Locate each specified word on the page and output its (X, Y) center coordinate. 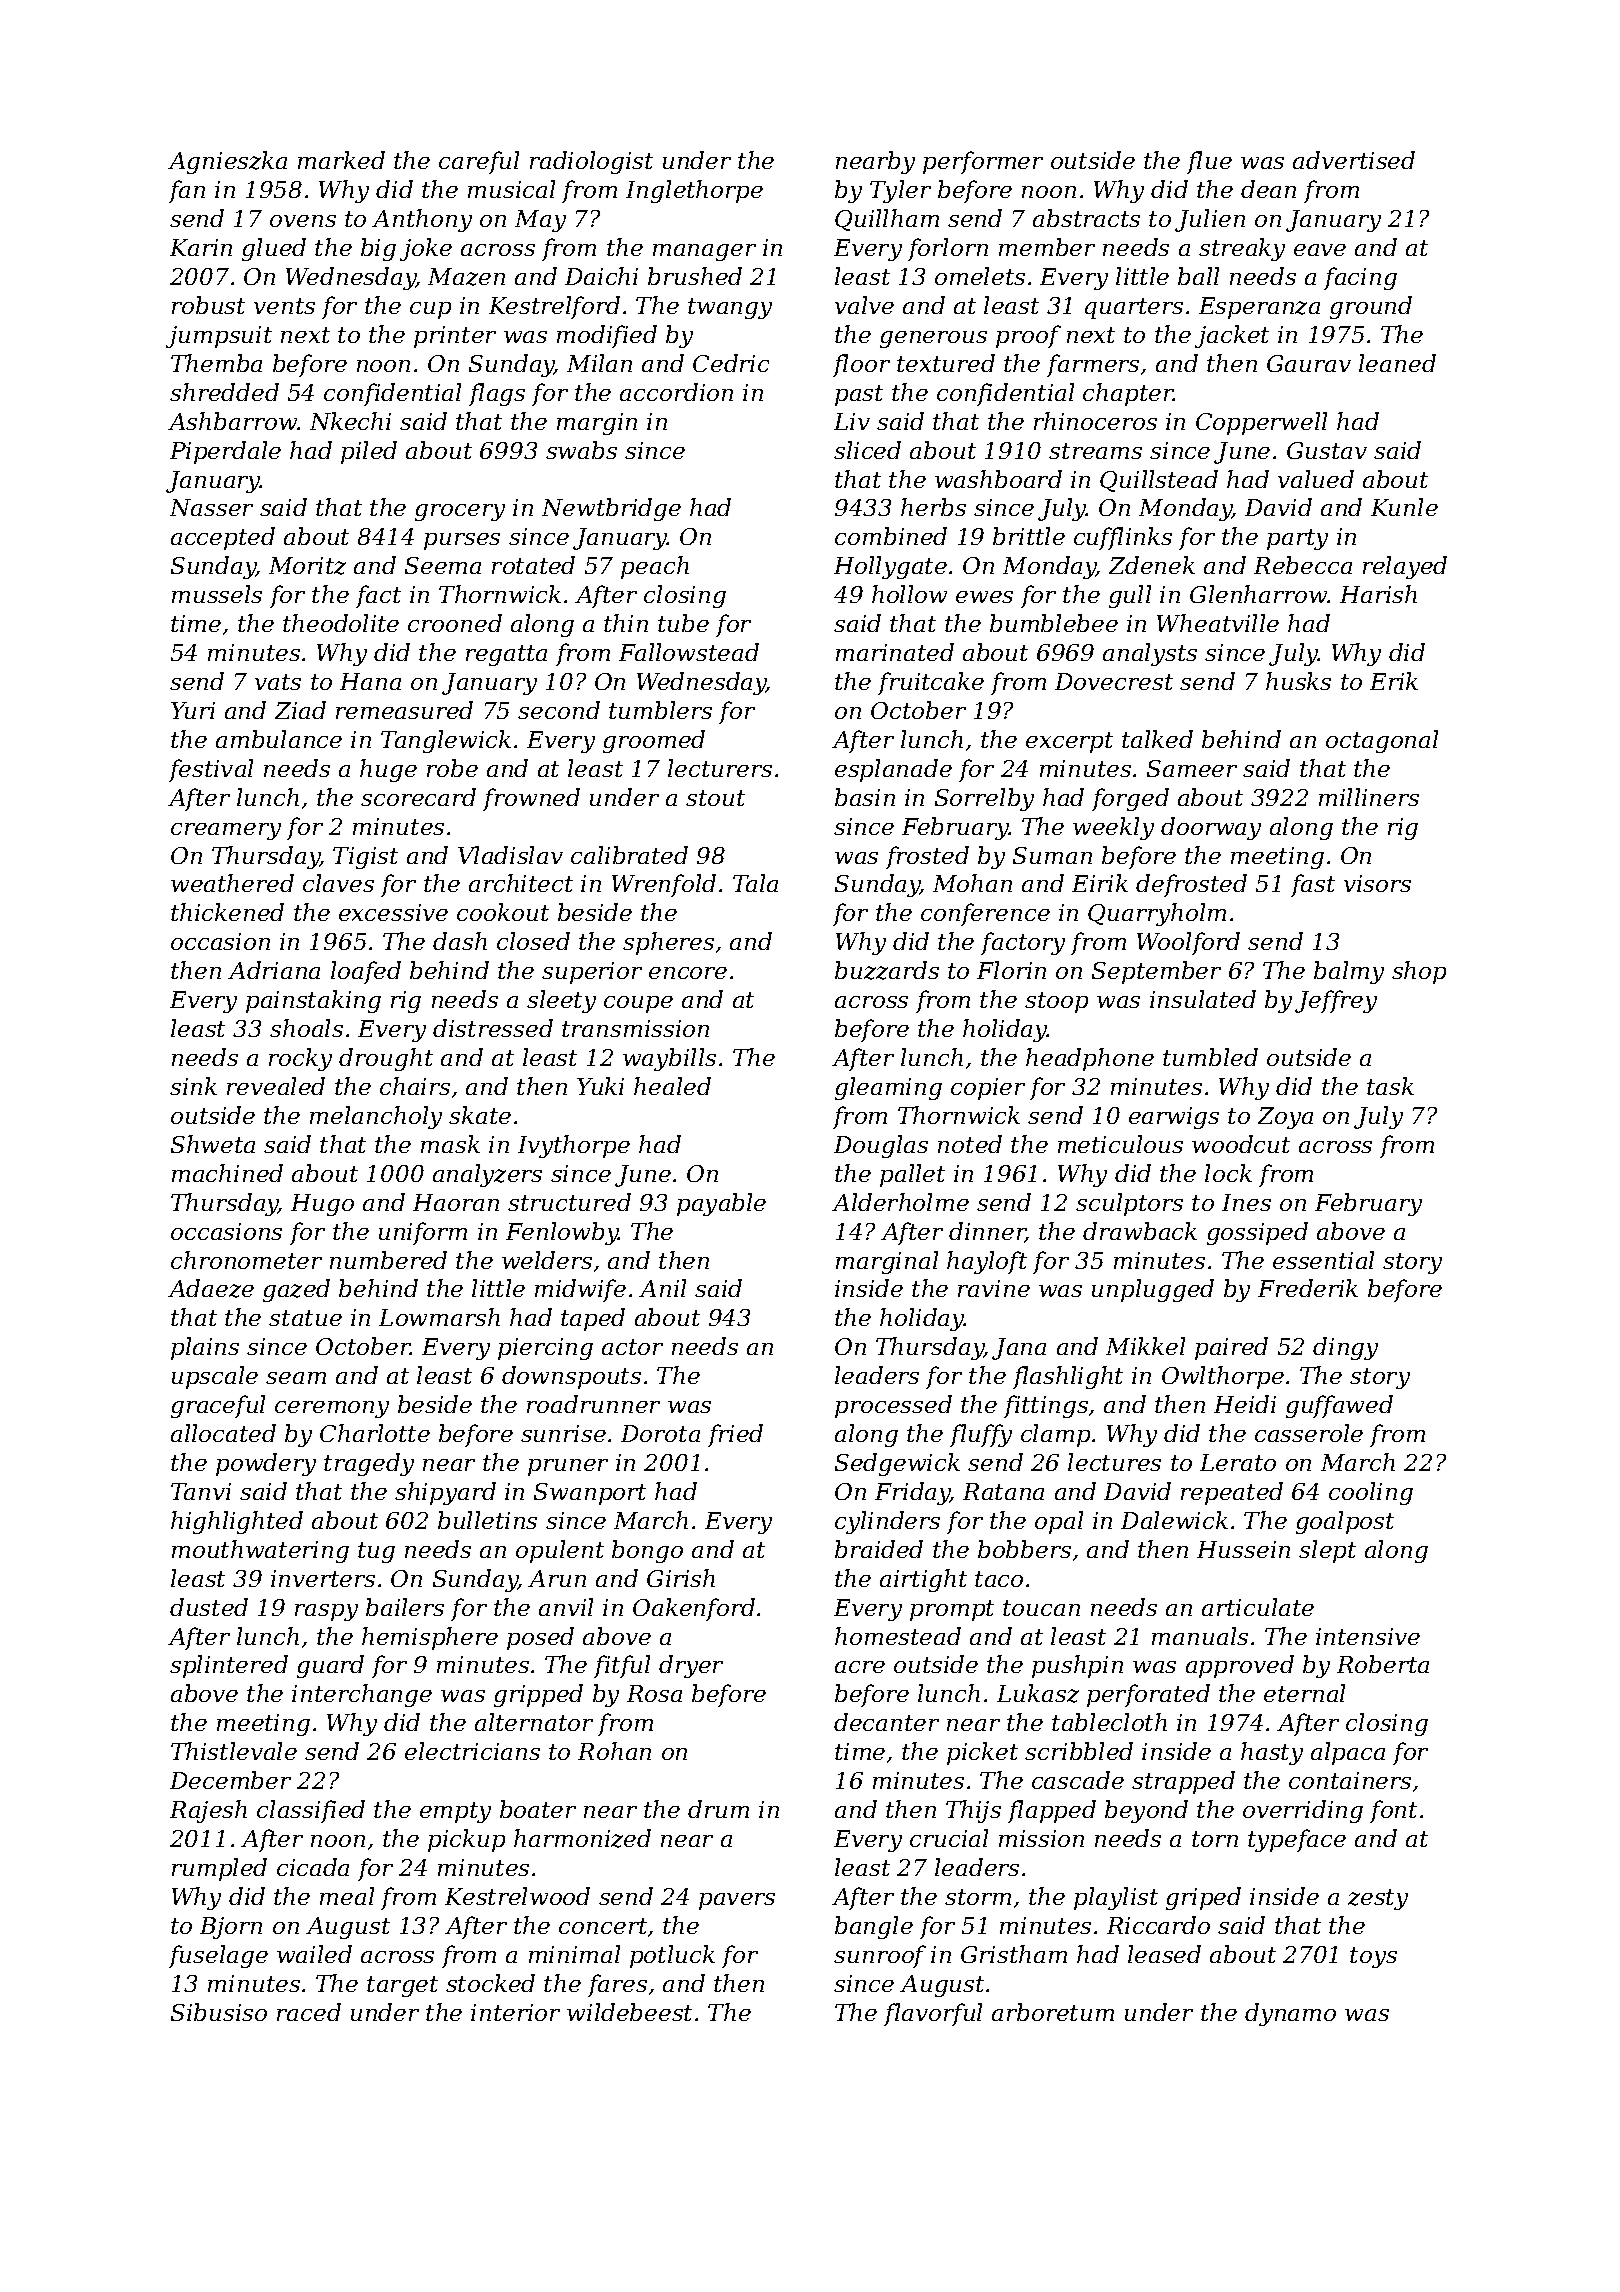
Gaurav (1309, 363)
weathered (232, 883)
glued (274, 249)
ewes (984, 597)
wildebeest (629, 2012)
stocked (490, 1983)
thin (626, 623)
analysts (1150, 654)
